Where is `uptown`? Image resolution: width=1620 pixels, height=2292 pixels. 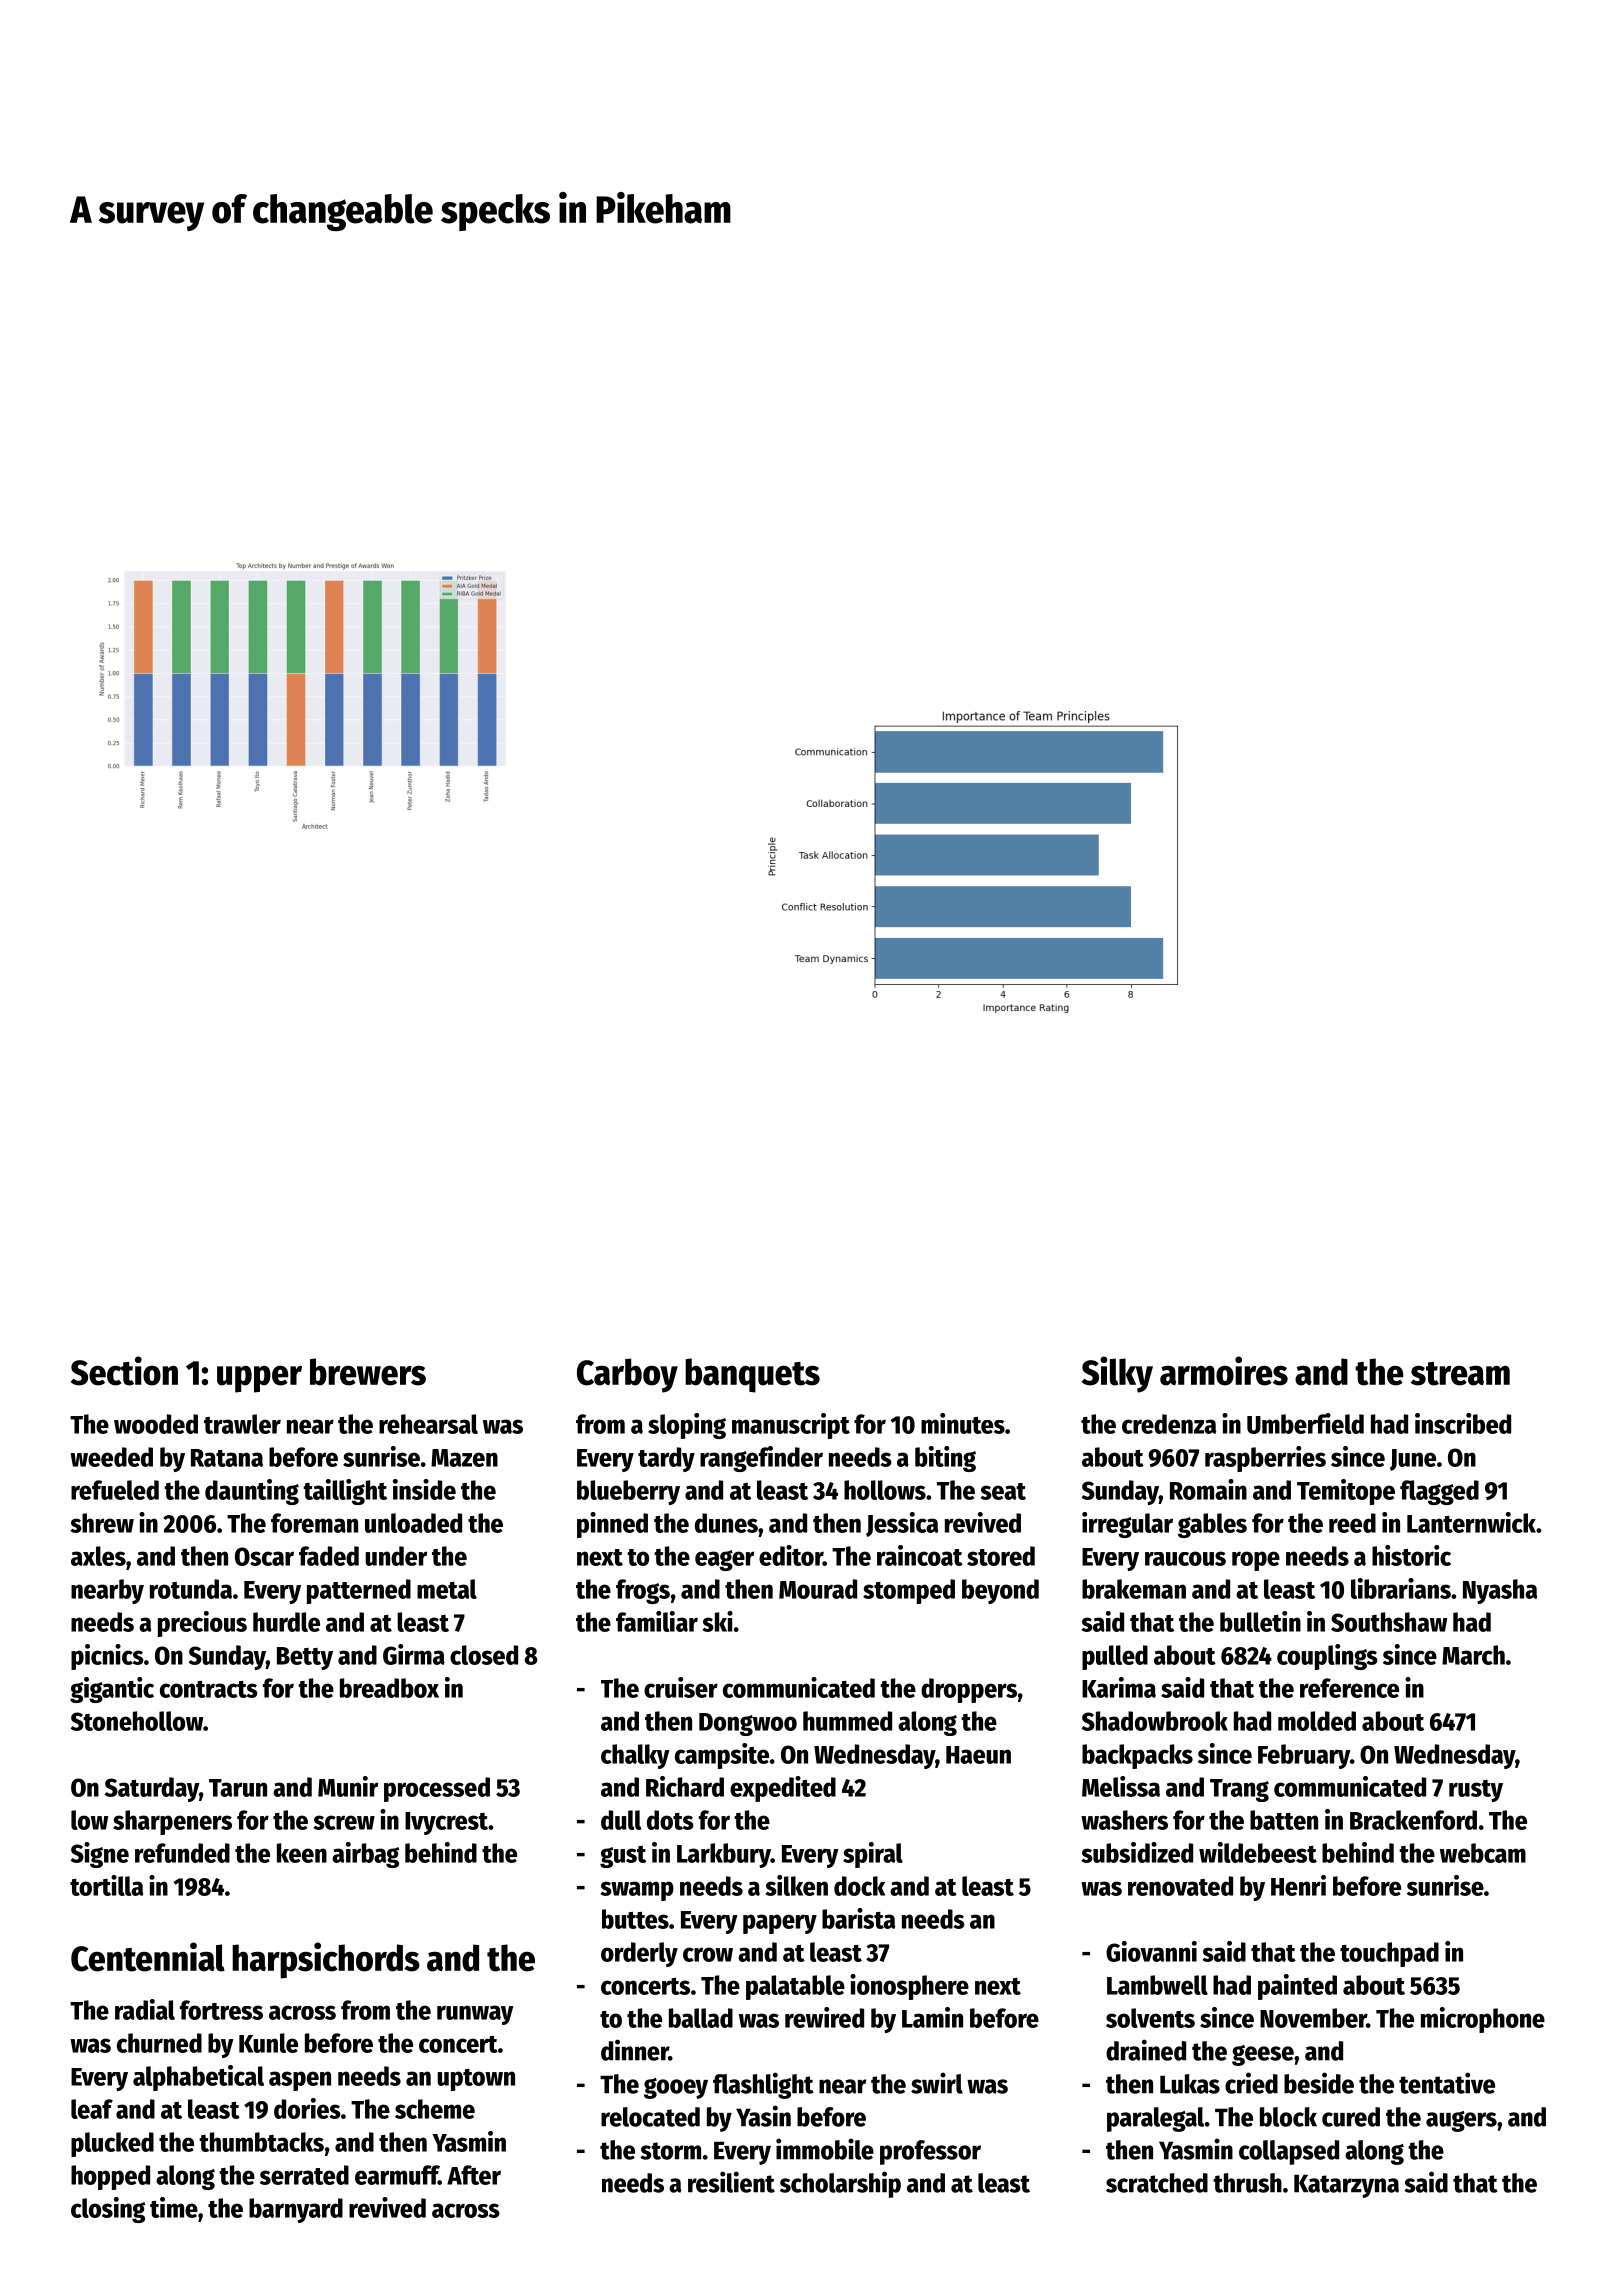 uptown is located at coordinates (476, 2080).
